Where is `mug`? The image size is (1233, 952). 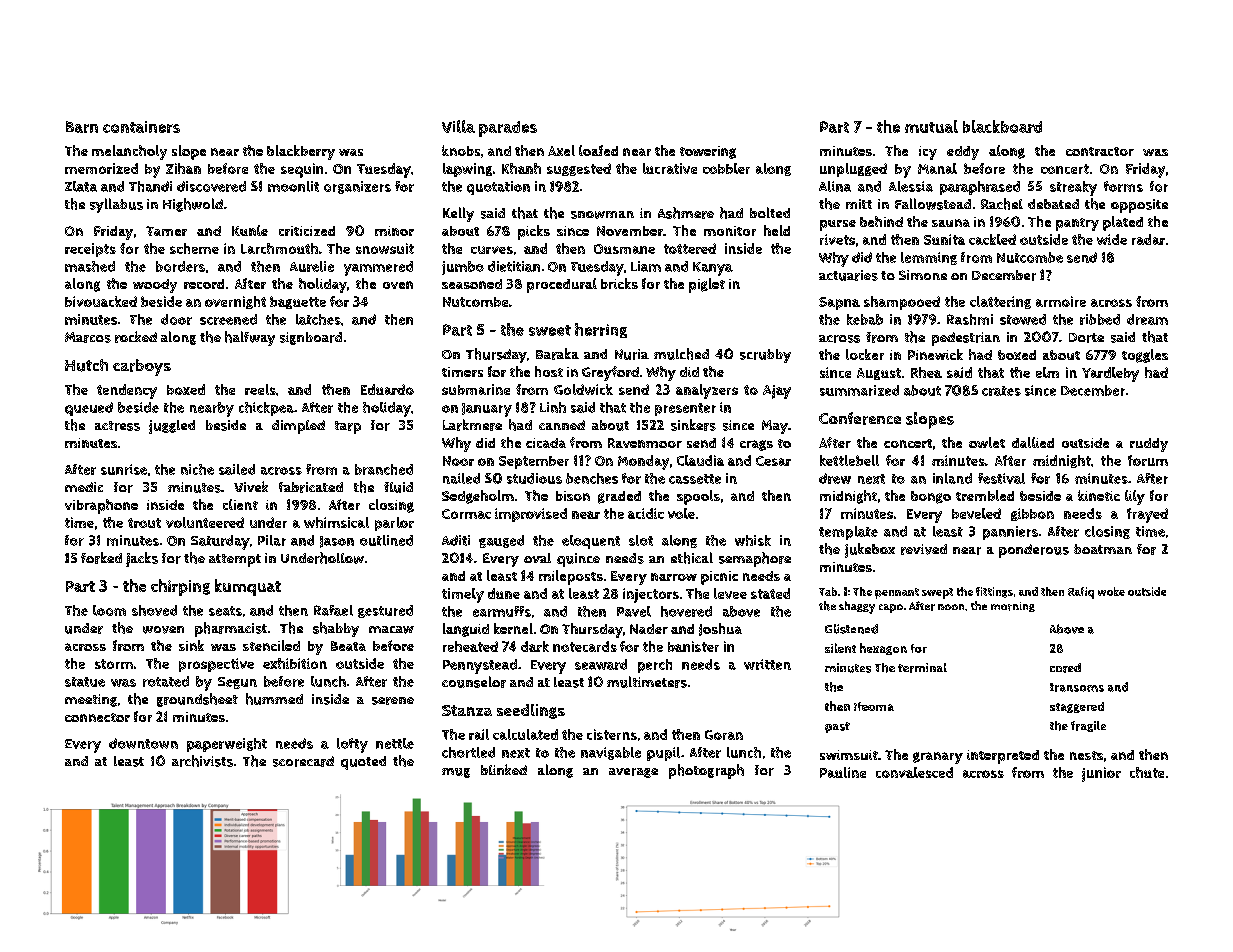 mug is located at coordinates (456, 773).
